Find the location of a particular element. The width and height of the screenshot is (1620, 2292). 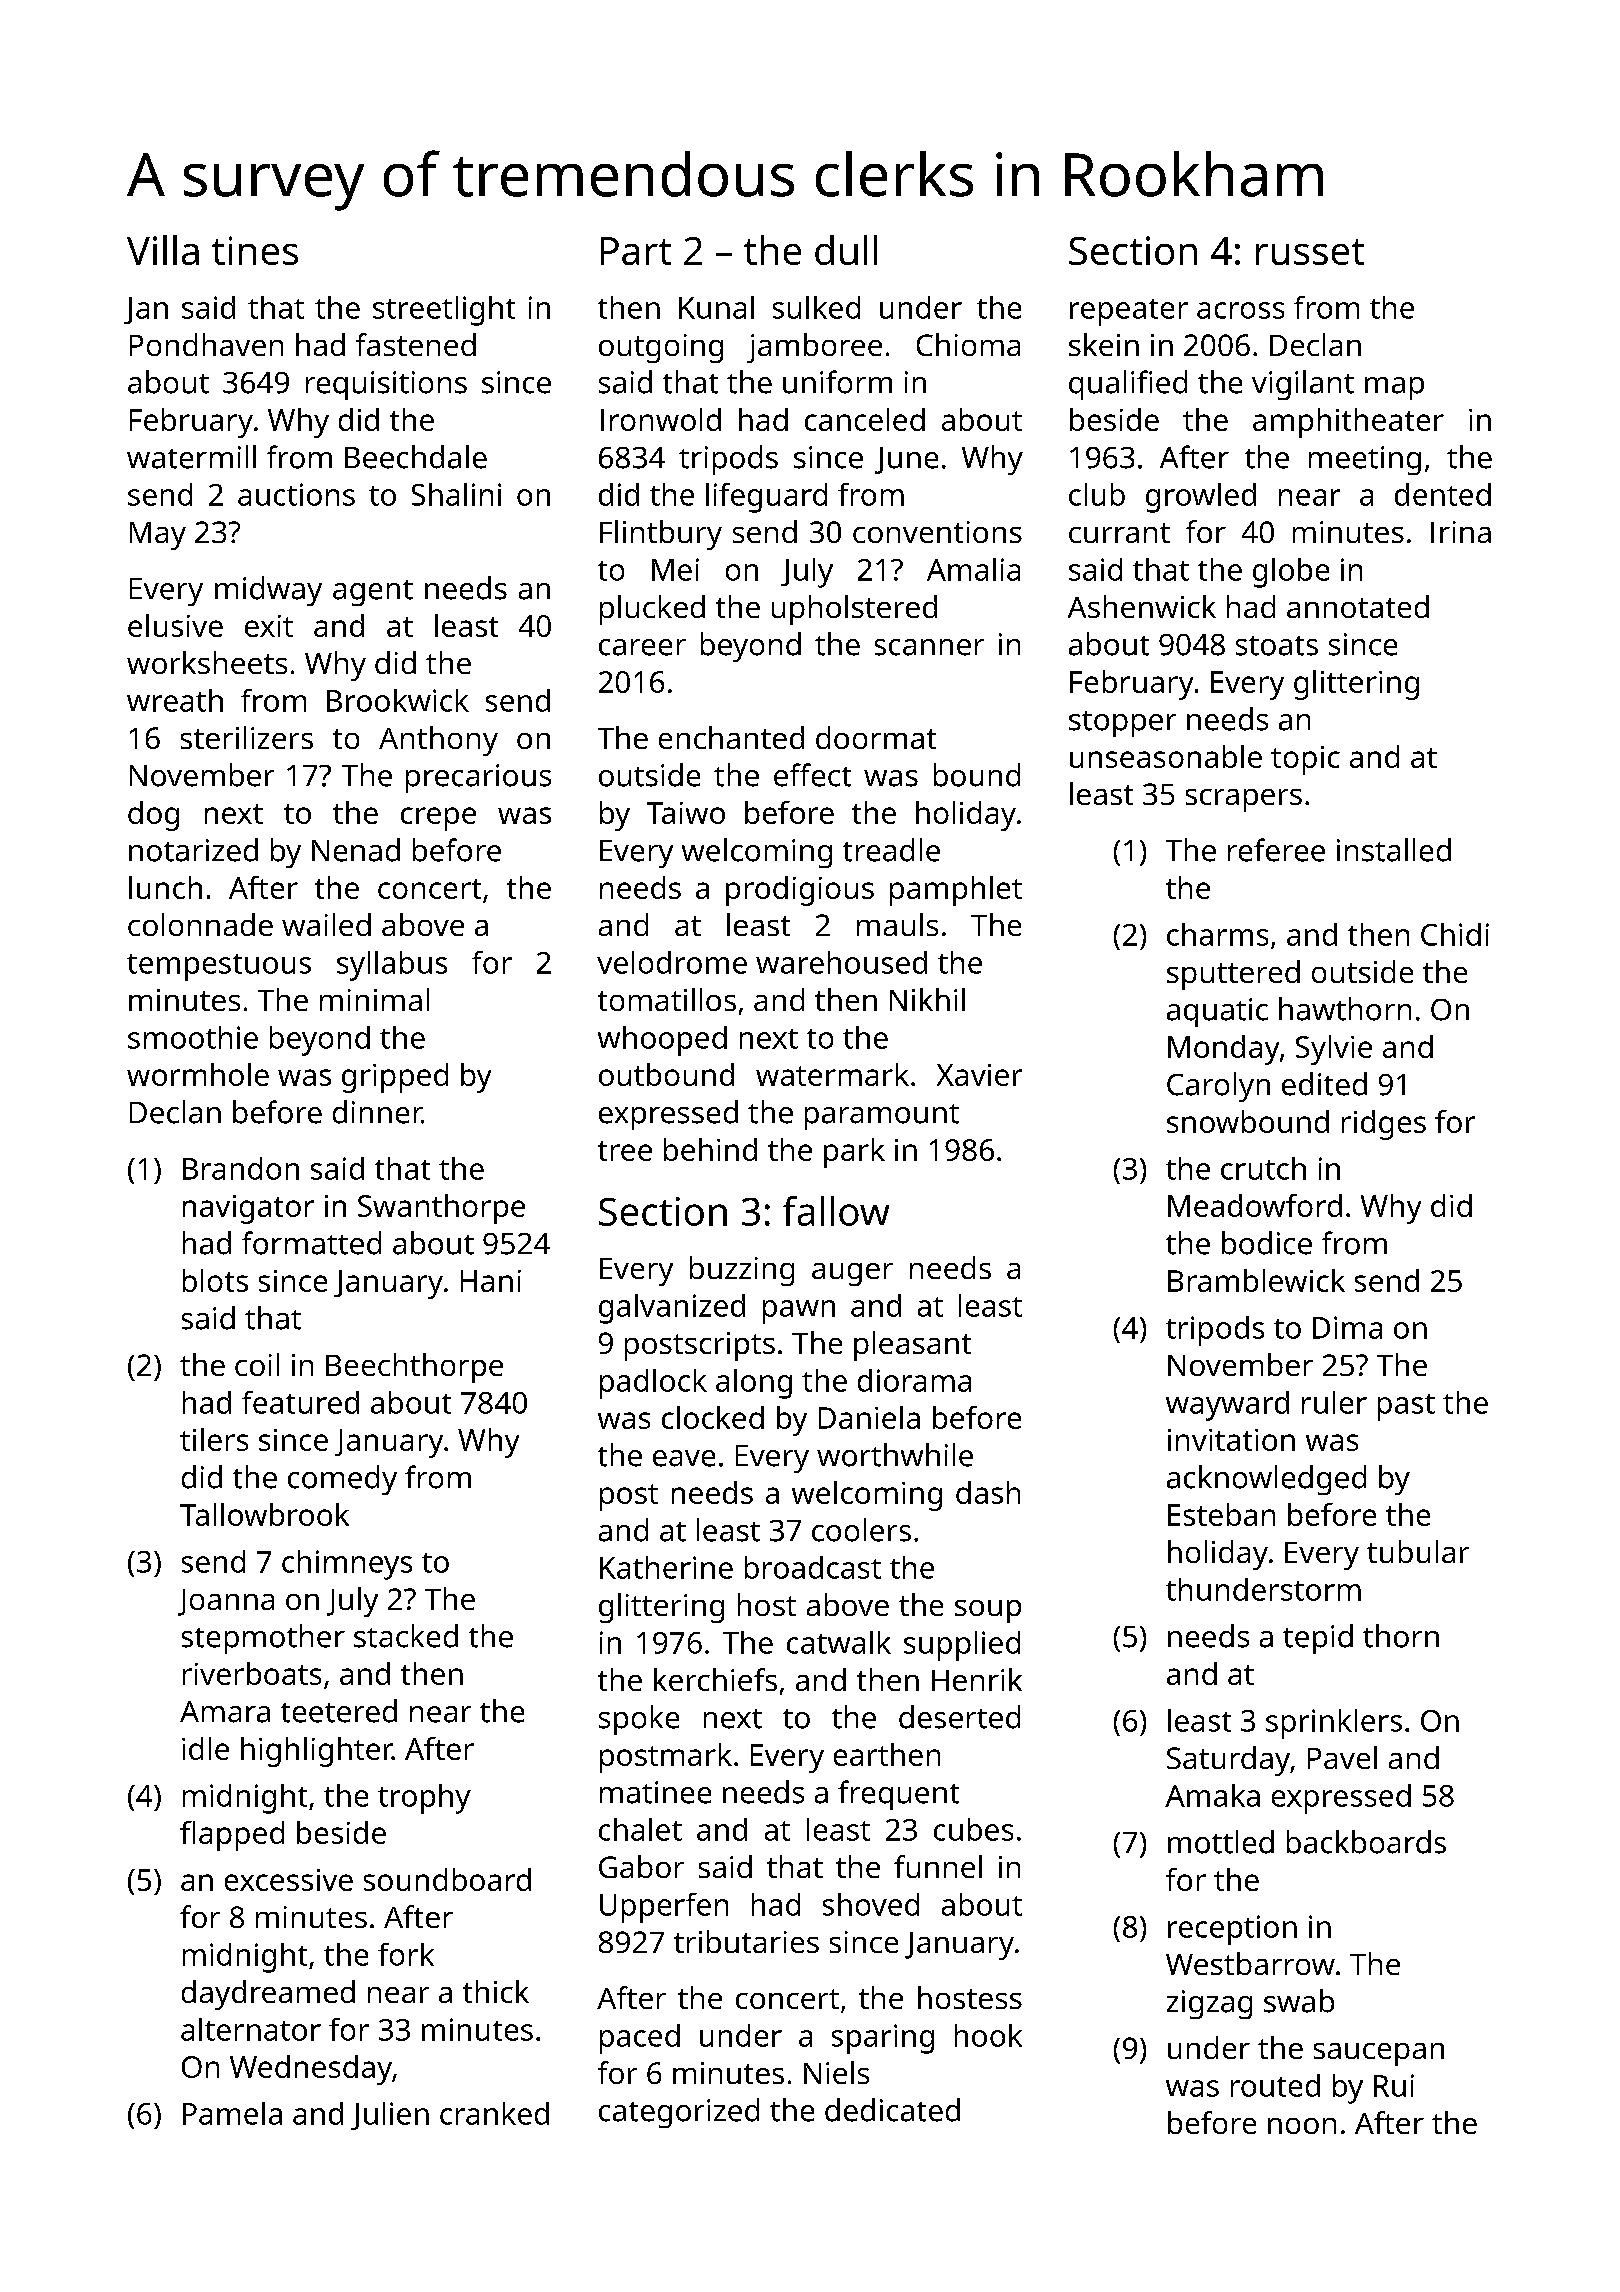

diorama is located at coordinates (914, 1380).
